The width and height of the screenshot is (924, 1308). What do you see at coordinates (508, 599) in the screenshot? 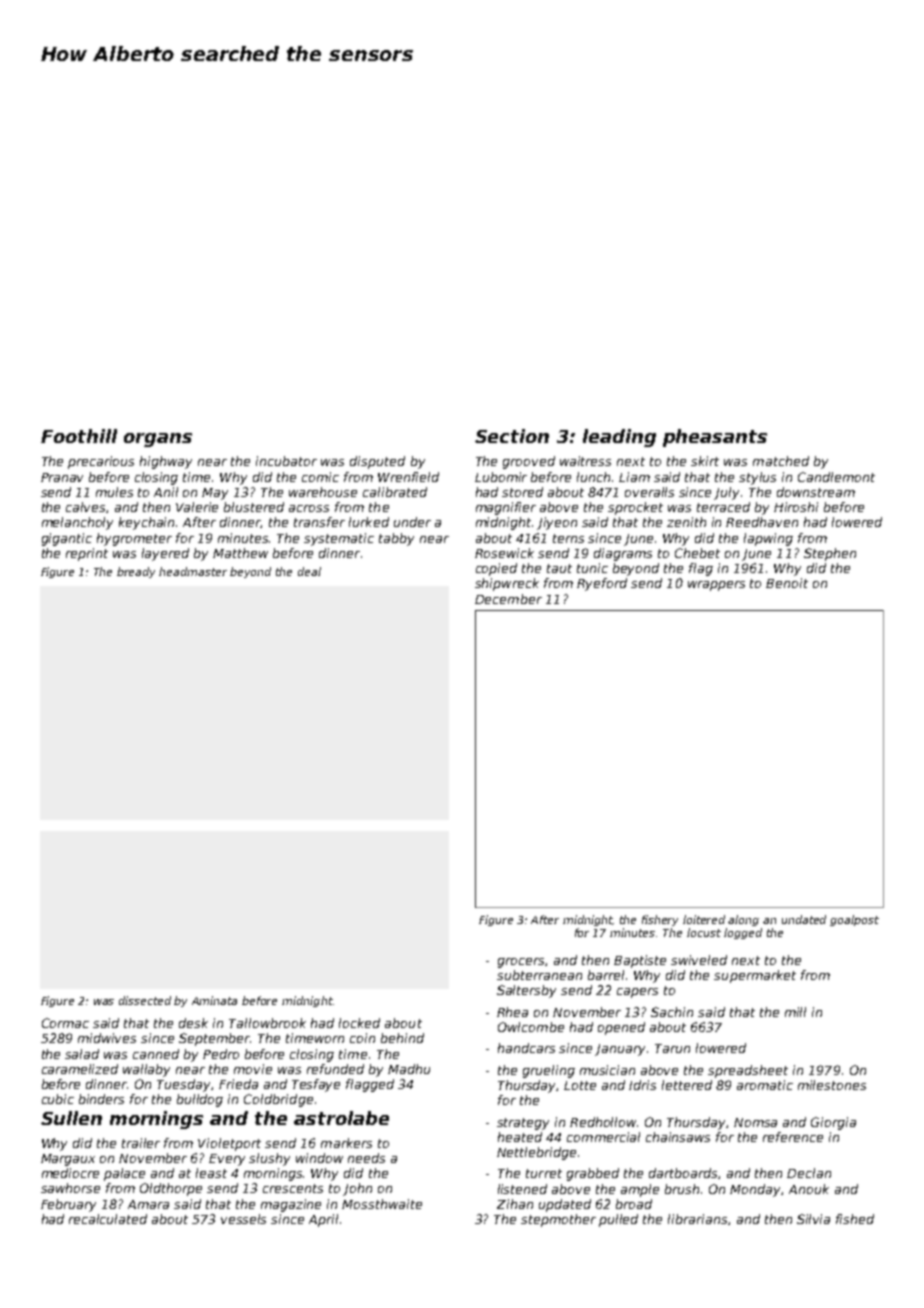
I see `December` at bounding box center [508, 599].
